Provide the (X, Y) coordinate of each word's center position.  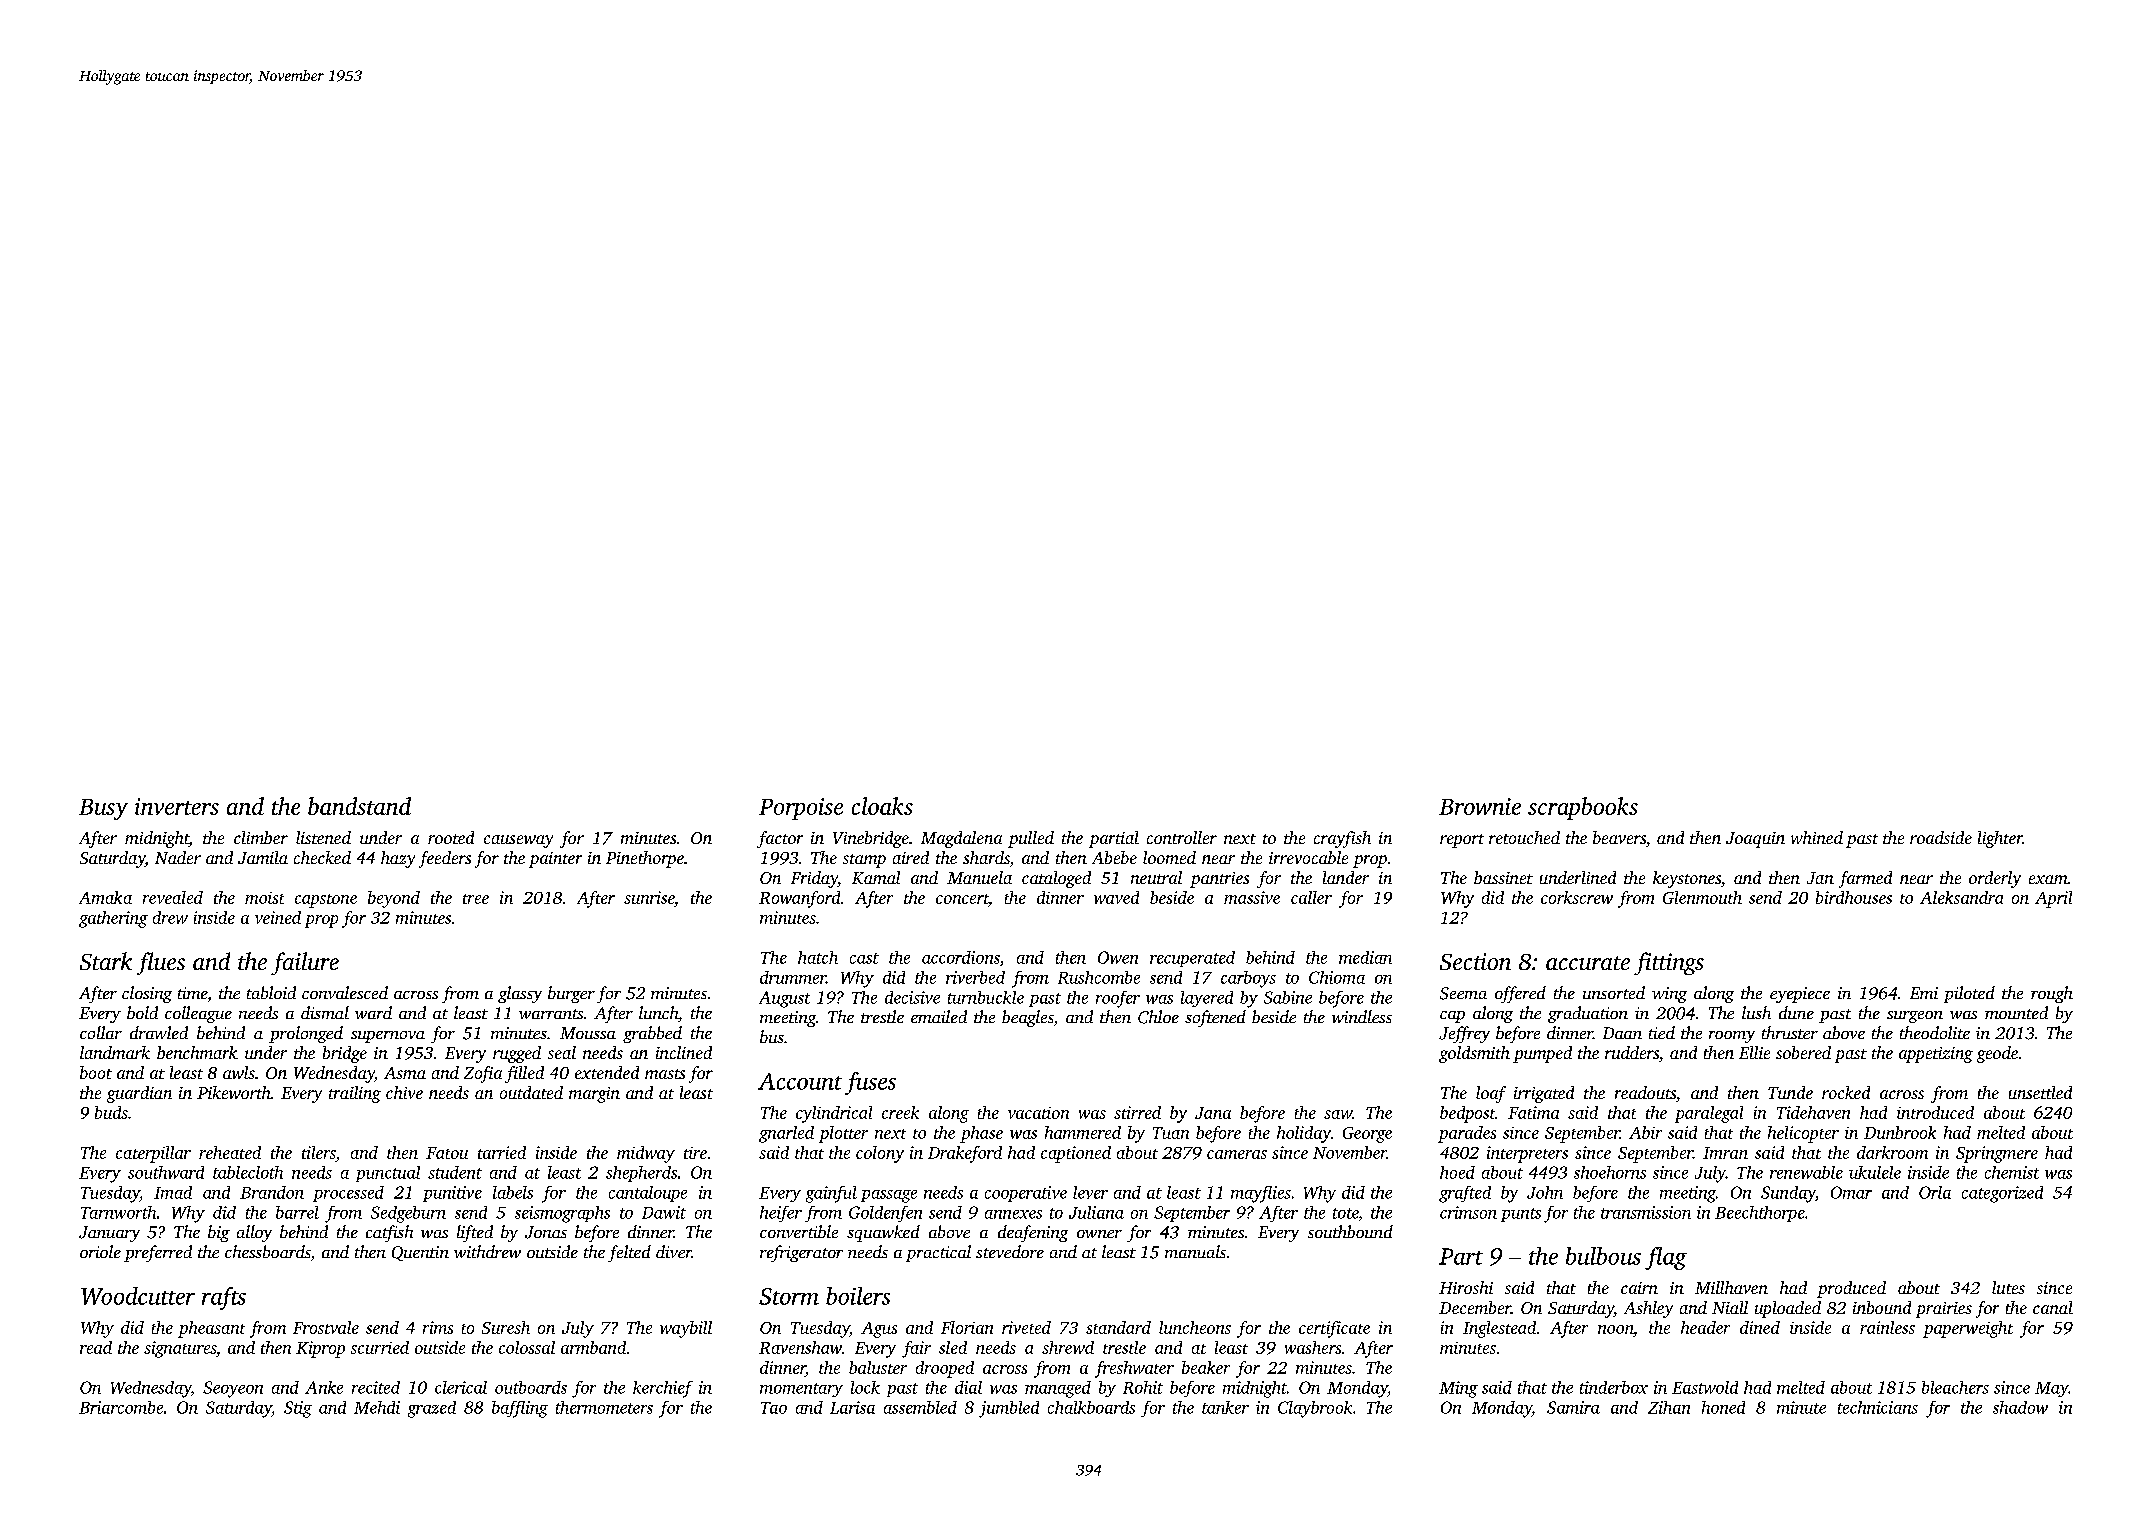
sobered (1803, 1052)
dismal (325, 1012)
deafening (1033, 1233)
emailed (939, 1016)
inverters (177, 806)
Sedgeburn (408, 1214)
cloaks (882, 806)
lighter (2000, 839)
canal (2053, 1307)
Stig (298, 1409)
